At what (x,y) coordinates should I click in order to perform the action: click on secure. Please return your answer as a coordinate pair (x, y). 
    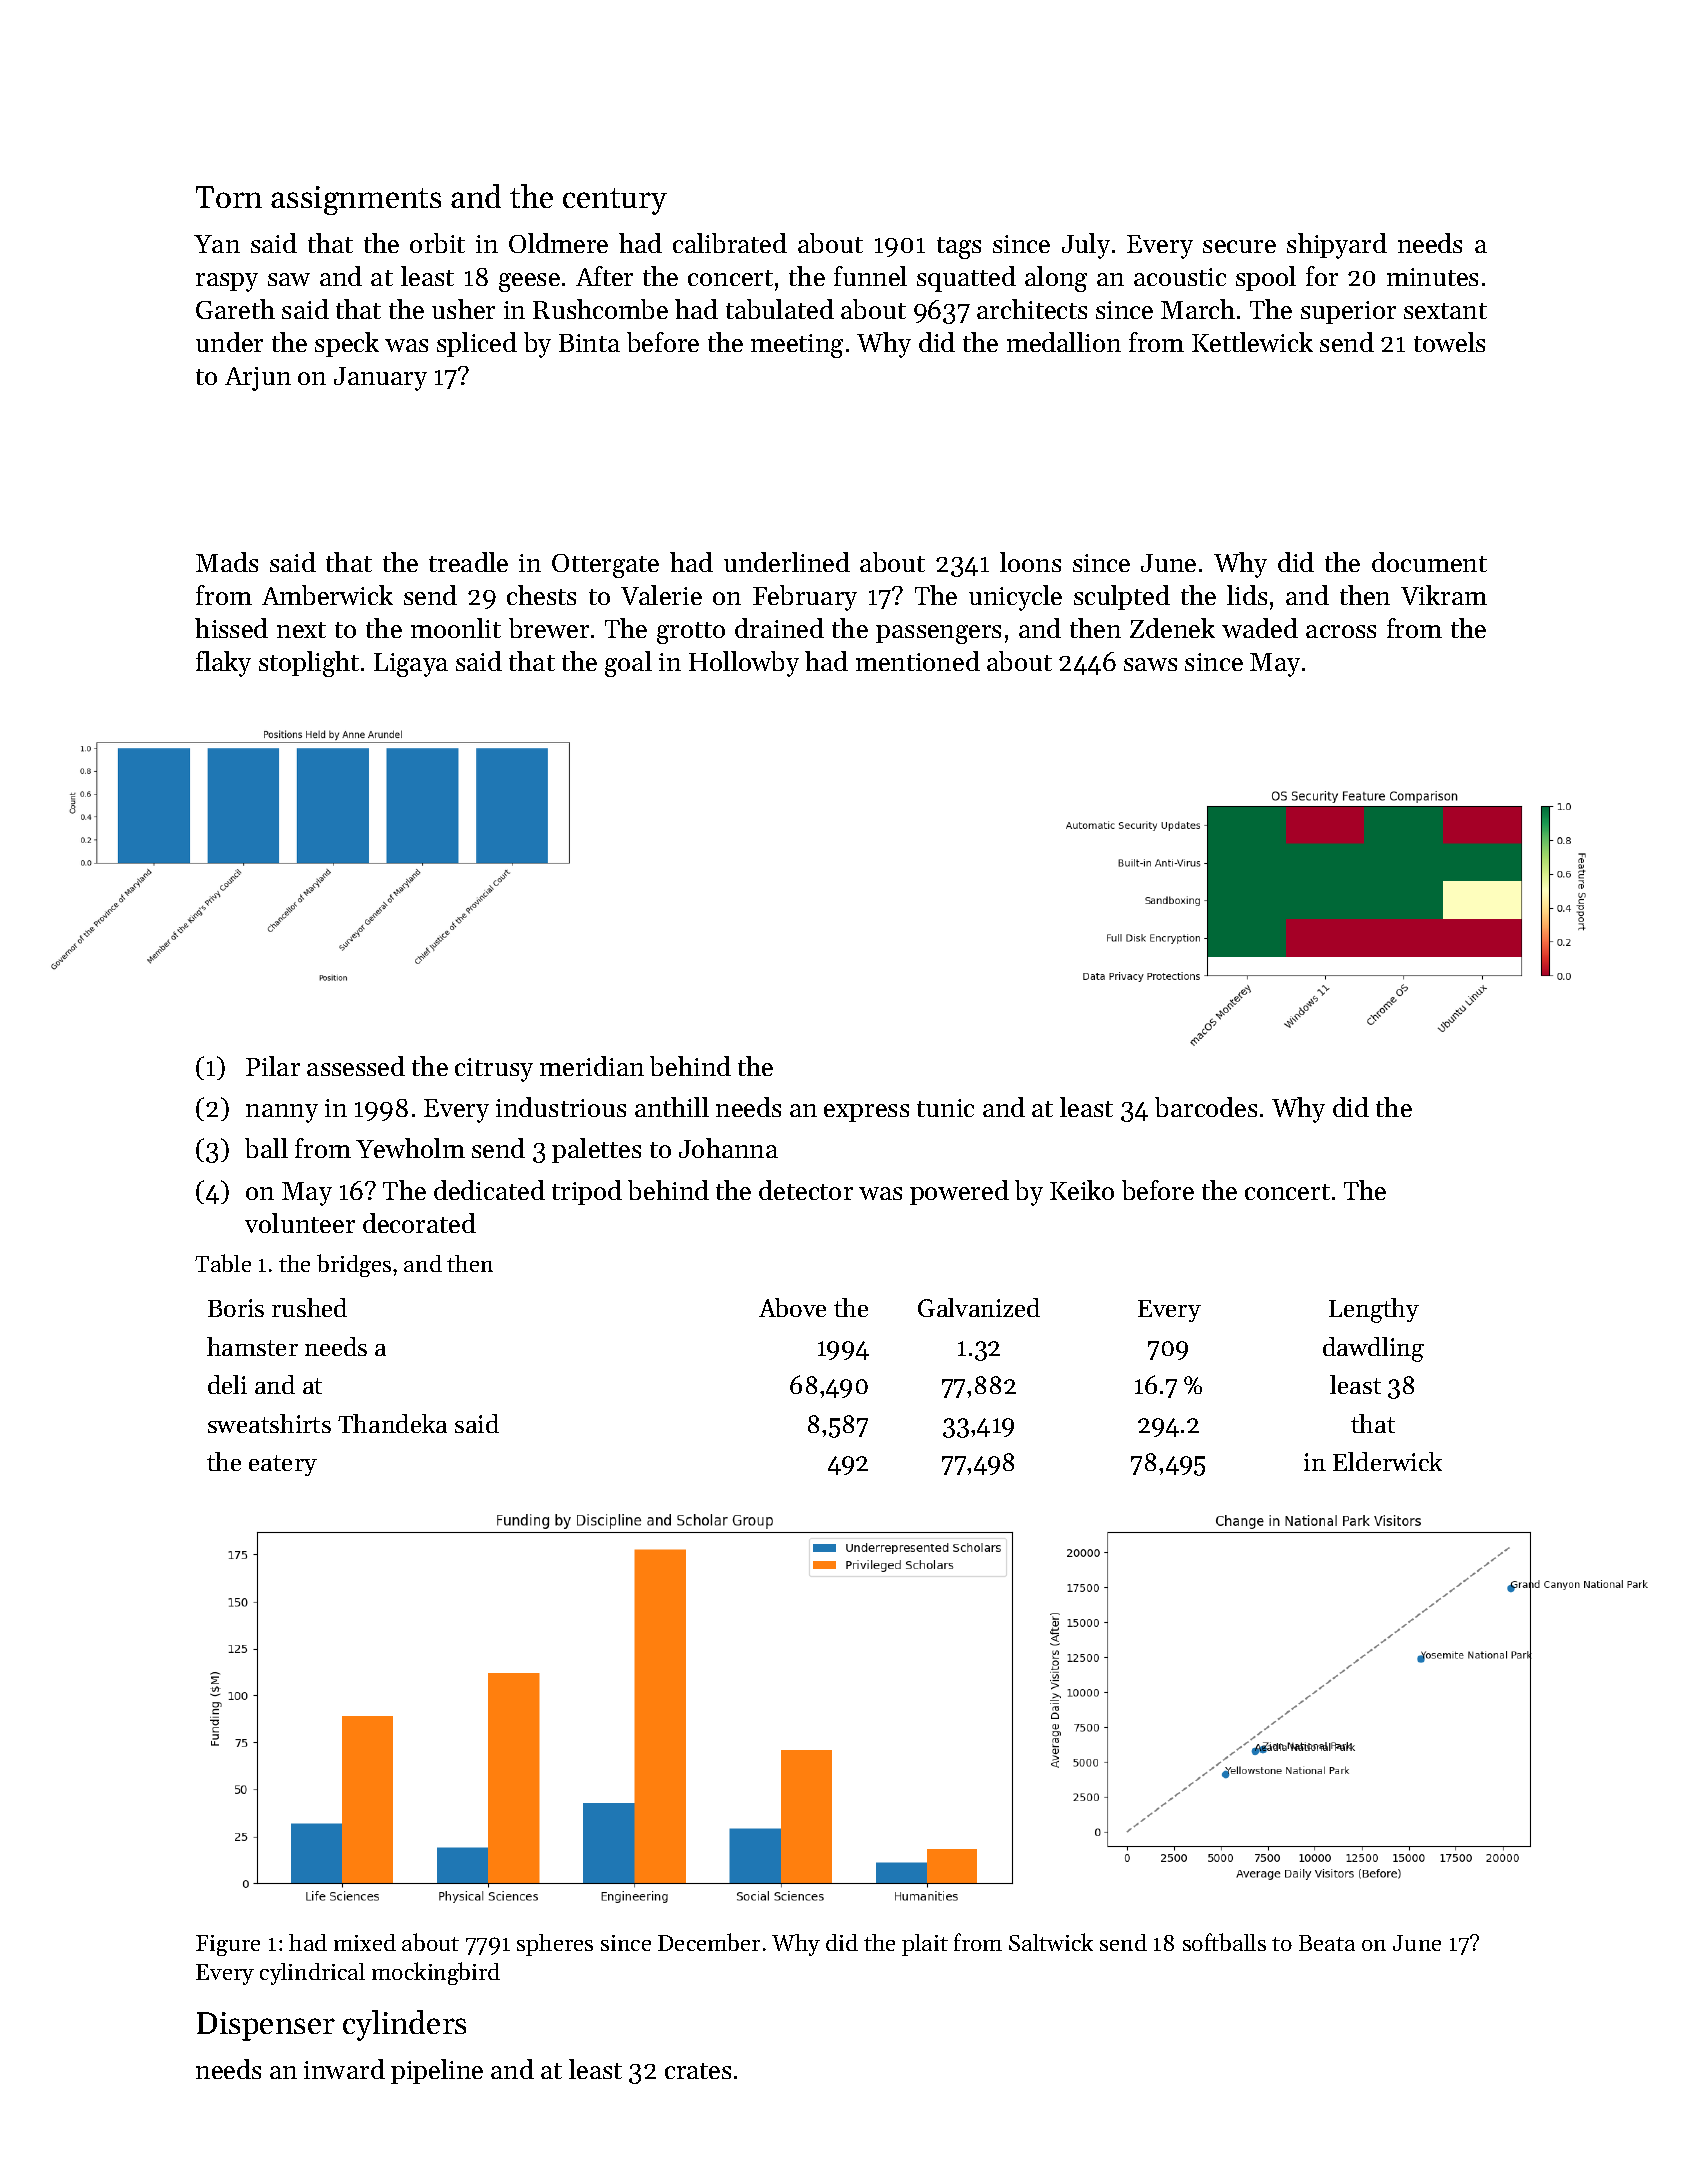
    Looking at the image, I should click on (1239, 246).
